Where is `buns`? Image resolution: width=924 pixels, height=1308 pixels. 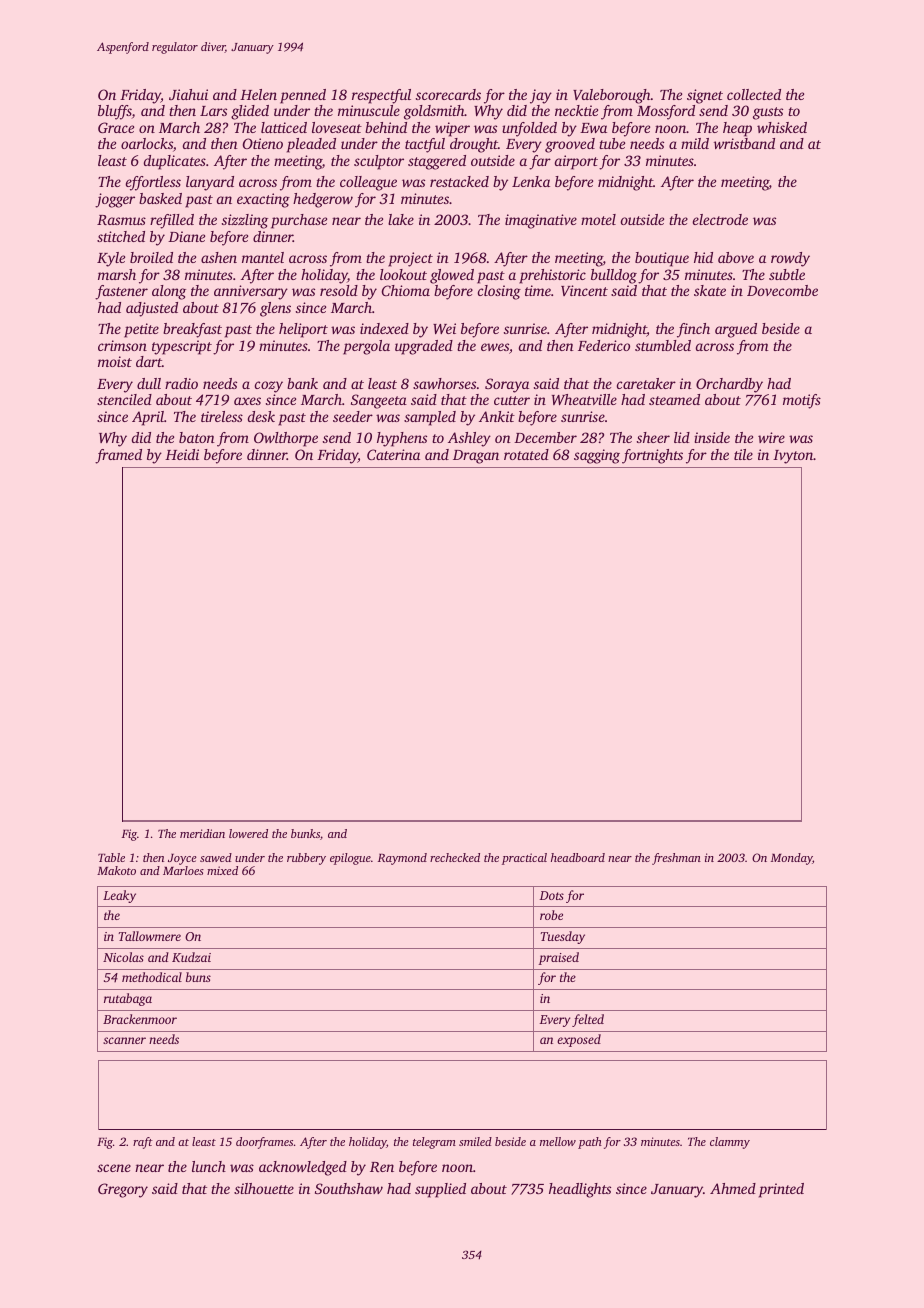 buns is located at coordinates (198, 977).
